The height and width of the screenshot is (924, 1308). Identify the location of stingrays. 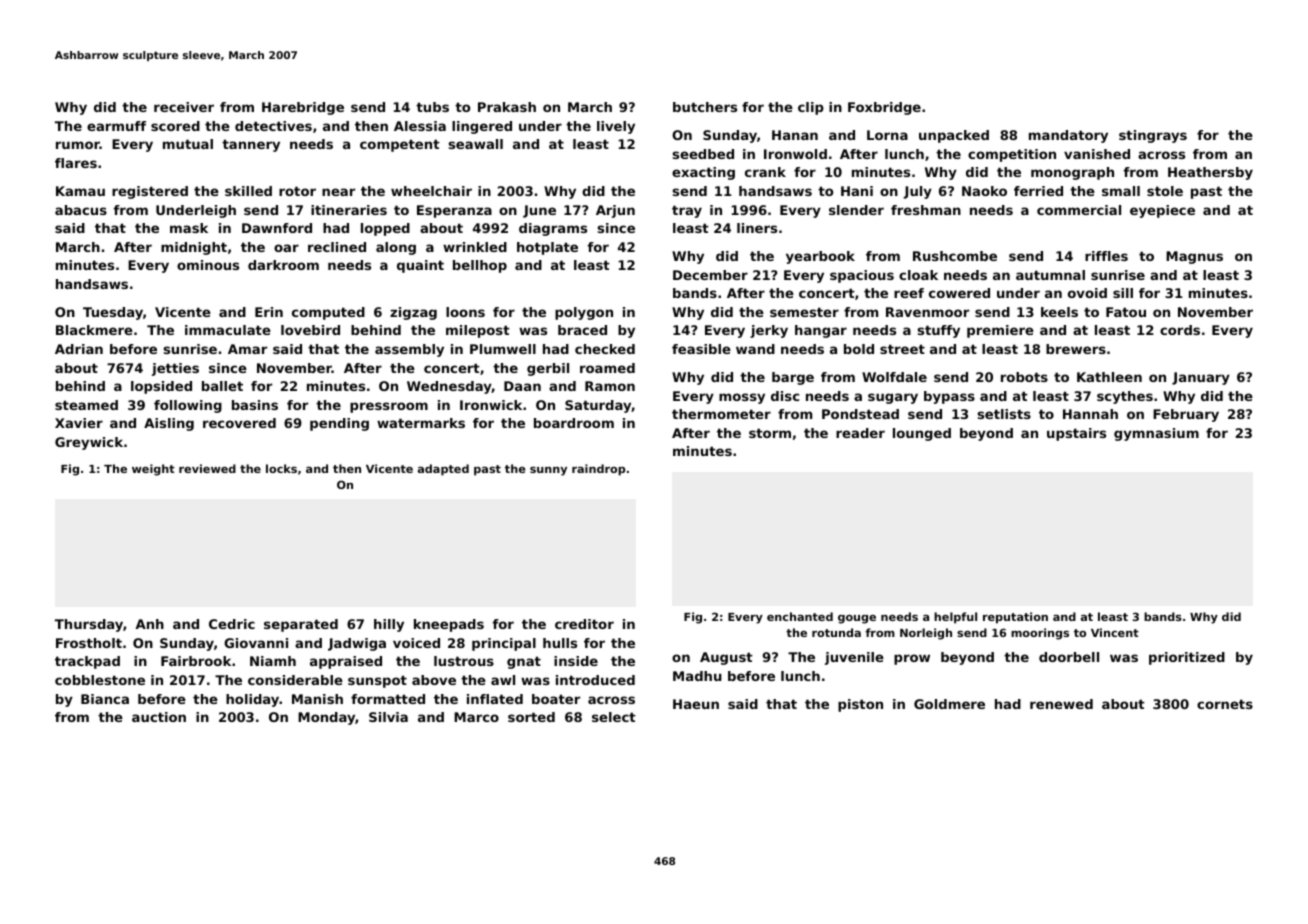
(1153, 136).
